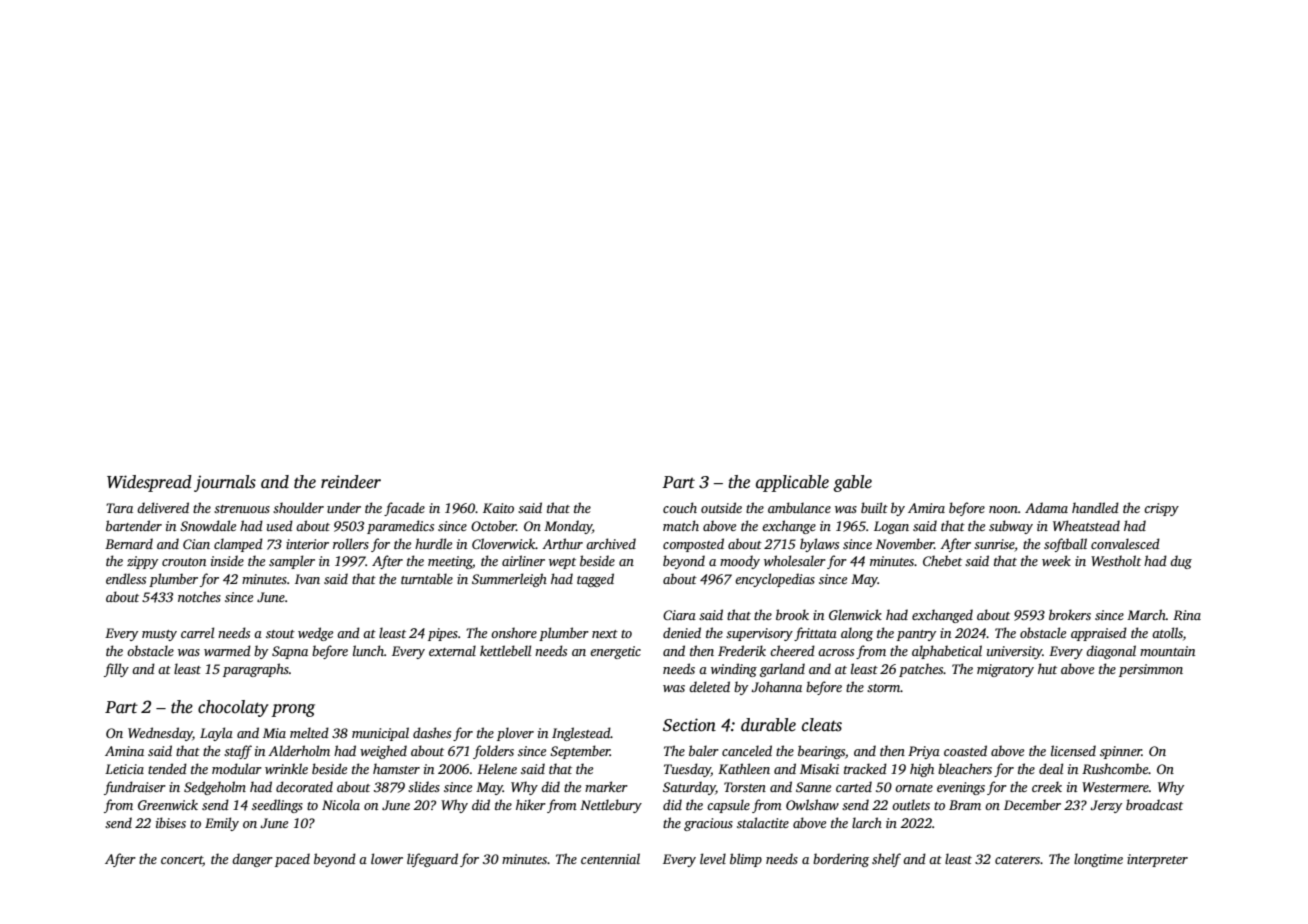 Image resolution: width=1308 pixels, height=924 pixels. I want to click on gable, so click(852, 483).
